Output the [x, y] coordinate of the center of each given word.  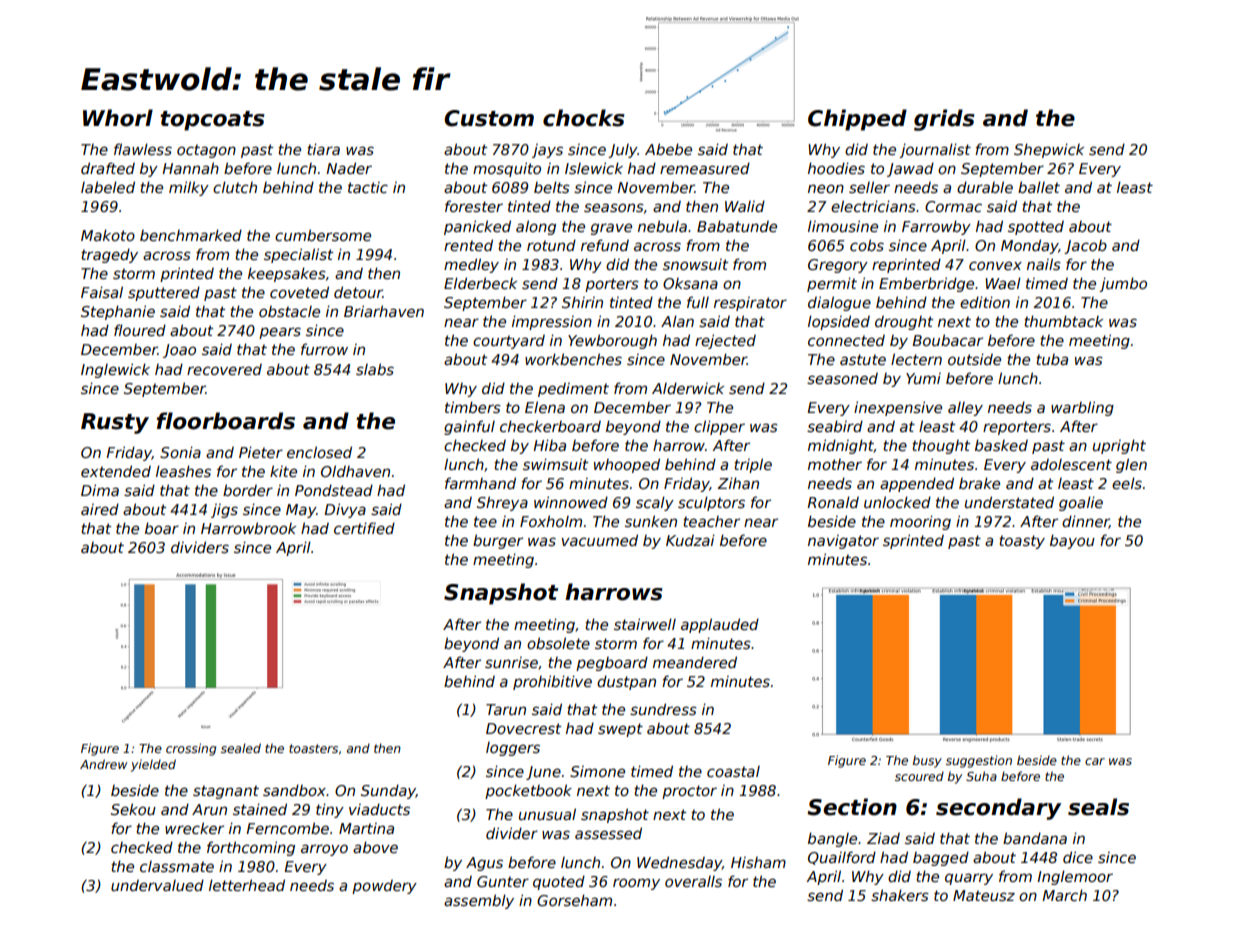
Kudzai [690, 540]
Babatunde [737, 226]
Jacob [1085, 247]
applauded [720, 625]
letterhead [247, 885]
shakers [900, 895]
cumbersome [323, 235]
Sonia [180, 452]
